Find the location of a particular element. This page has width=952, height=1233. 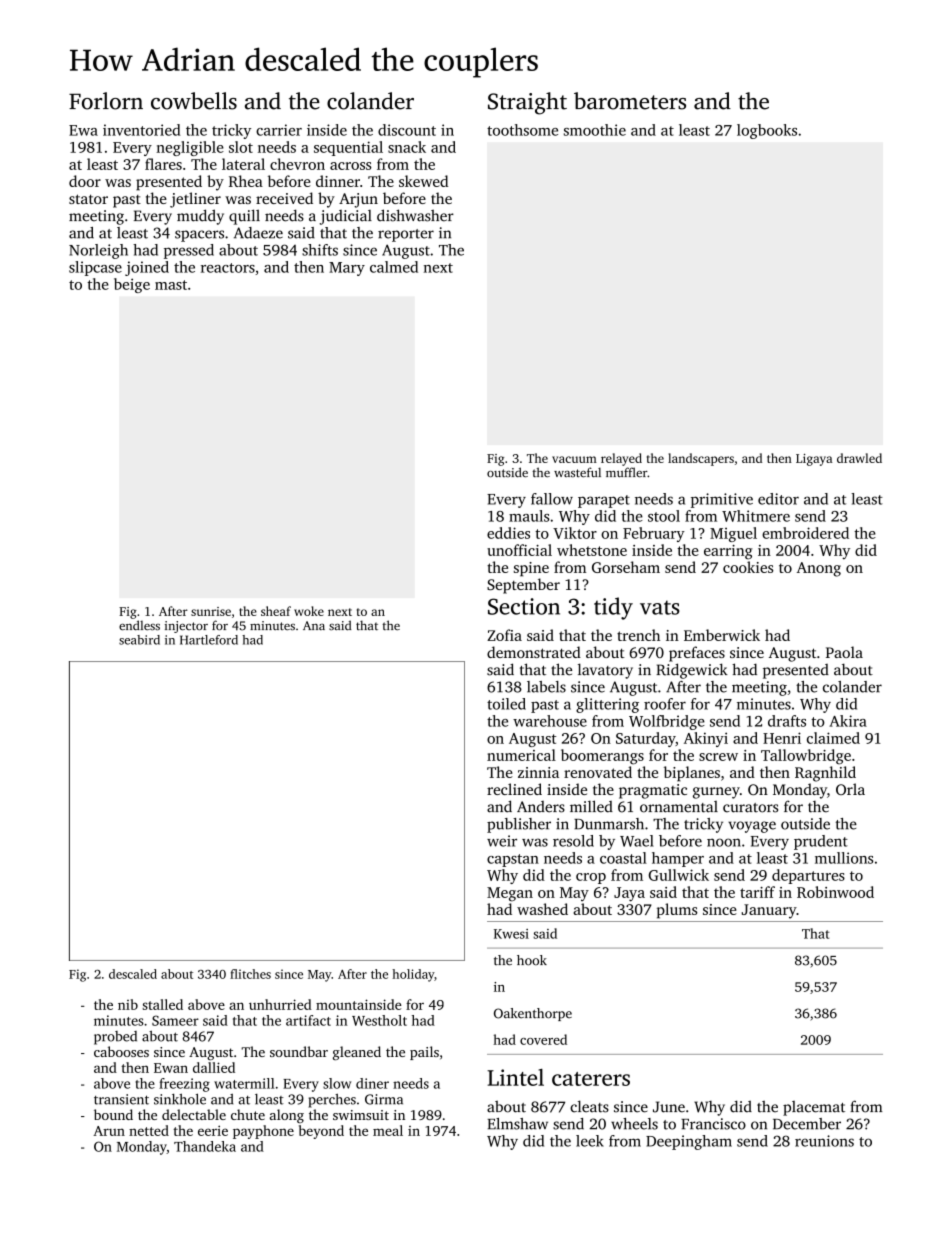

drawled is located at coordinates (859, 458).
